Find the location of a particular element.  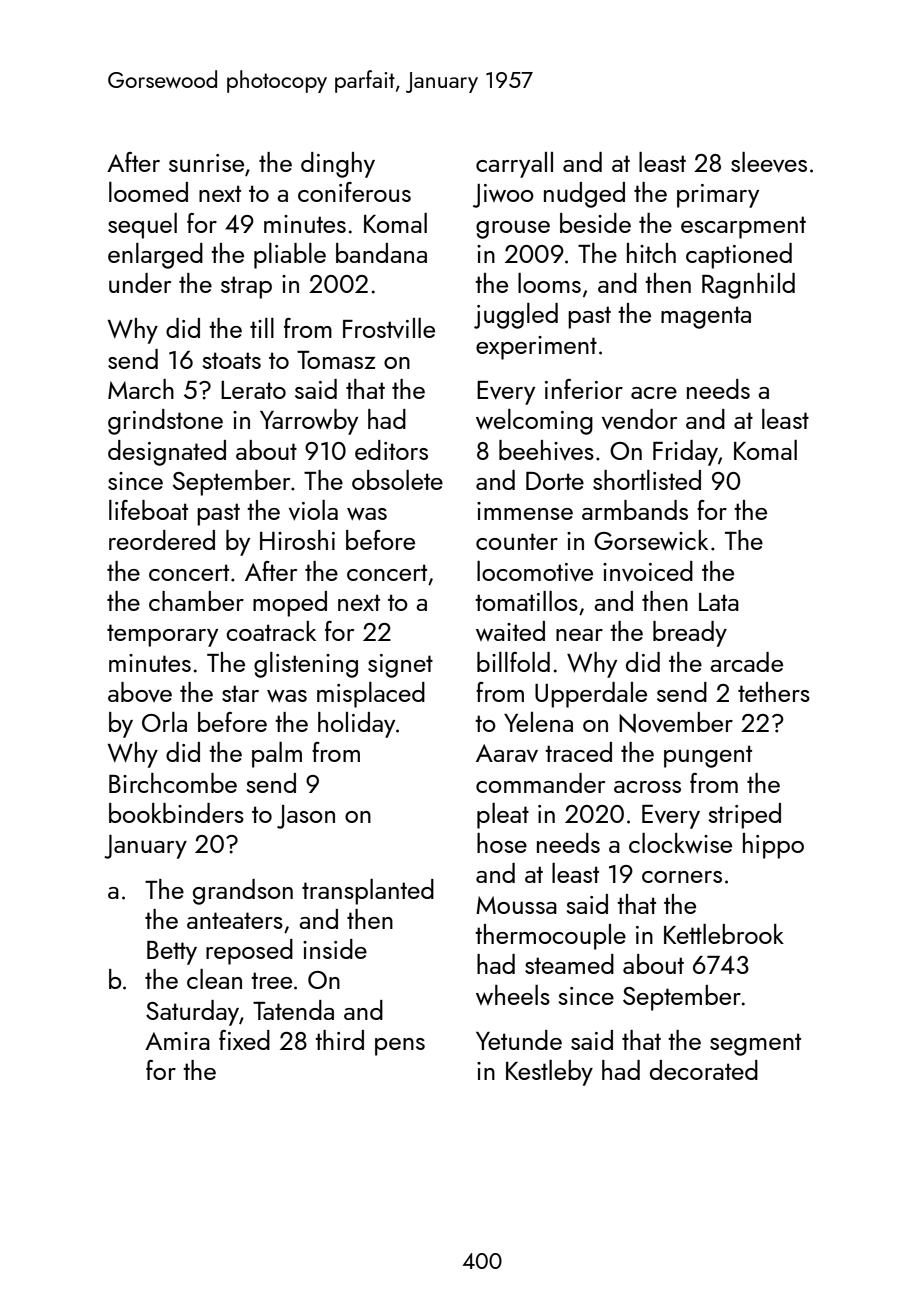

Betty is located at coordinates (172, 953).
